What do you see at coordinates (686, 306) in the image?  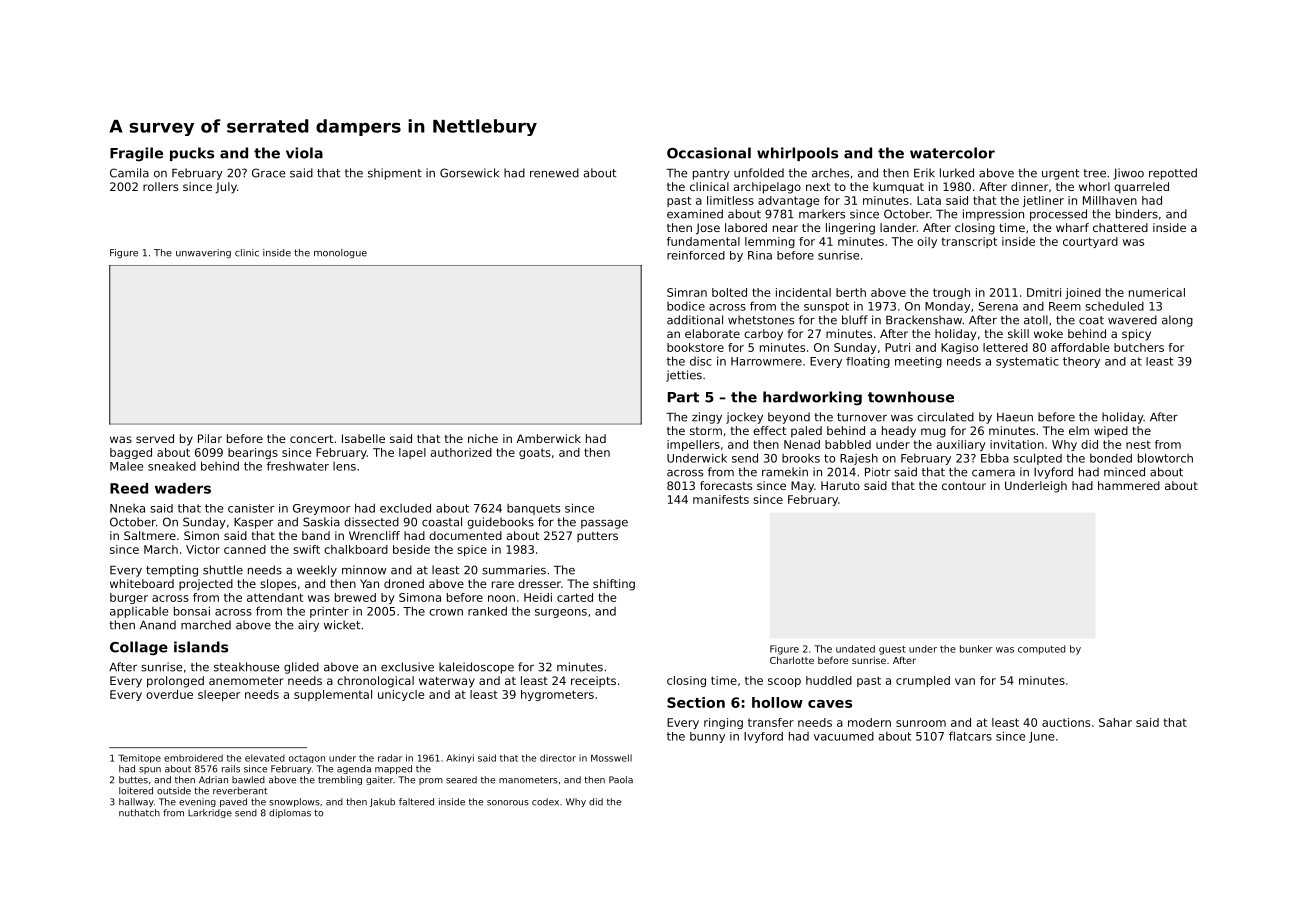 I see `bodice` at bounding box center [686, 306].
